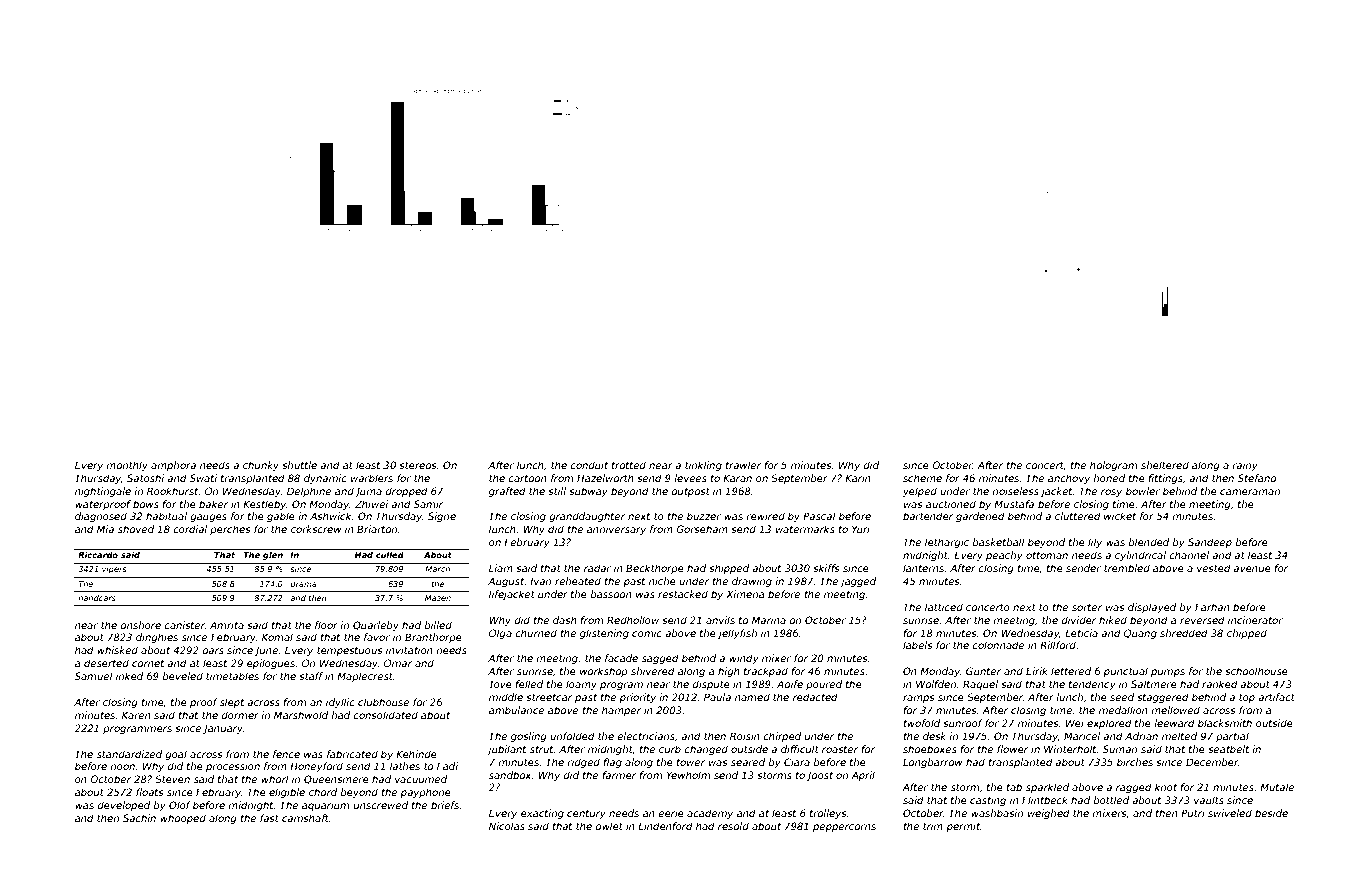 This screenshot has width=1372, height=887. Describe the element at coordinates (844, 828) in the screenshot. I see `peppercorns` at that location.
